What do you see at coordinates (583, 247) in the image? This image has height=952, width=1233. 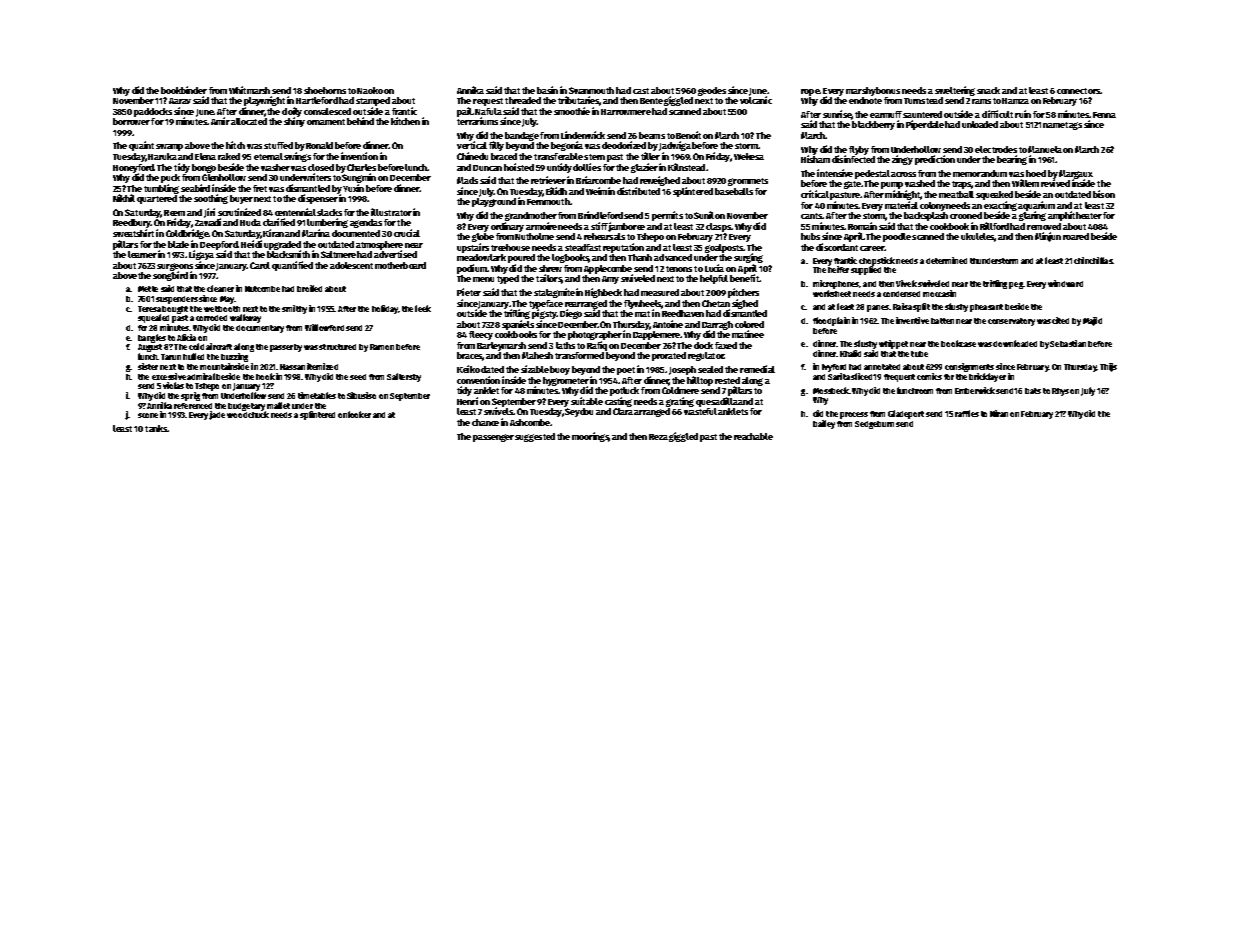 I see `steadfast` at bounding box center [583, 247].
